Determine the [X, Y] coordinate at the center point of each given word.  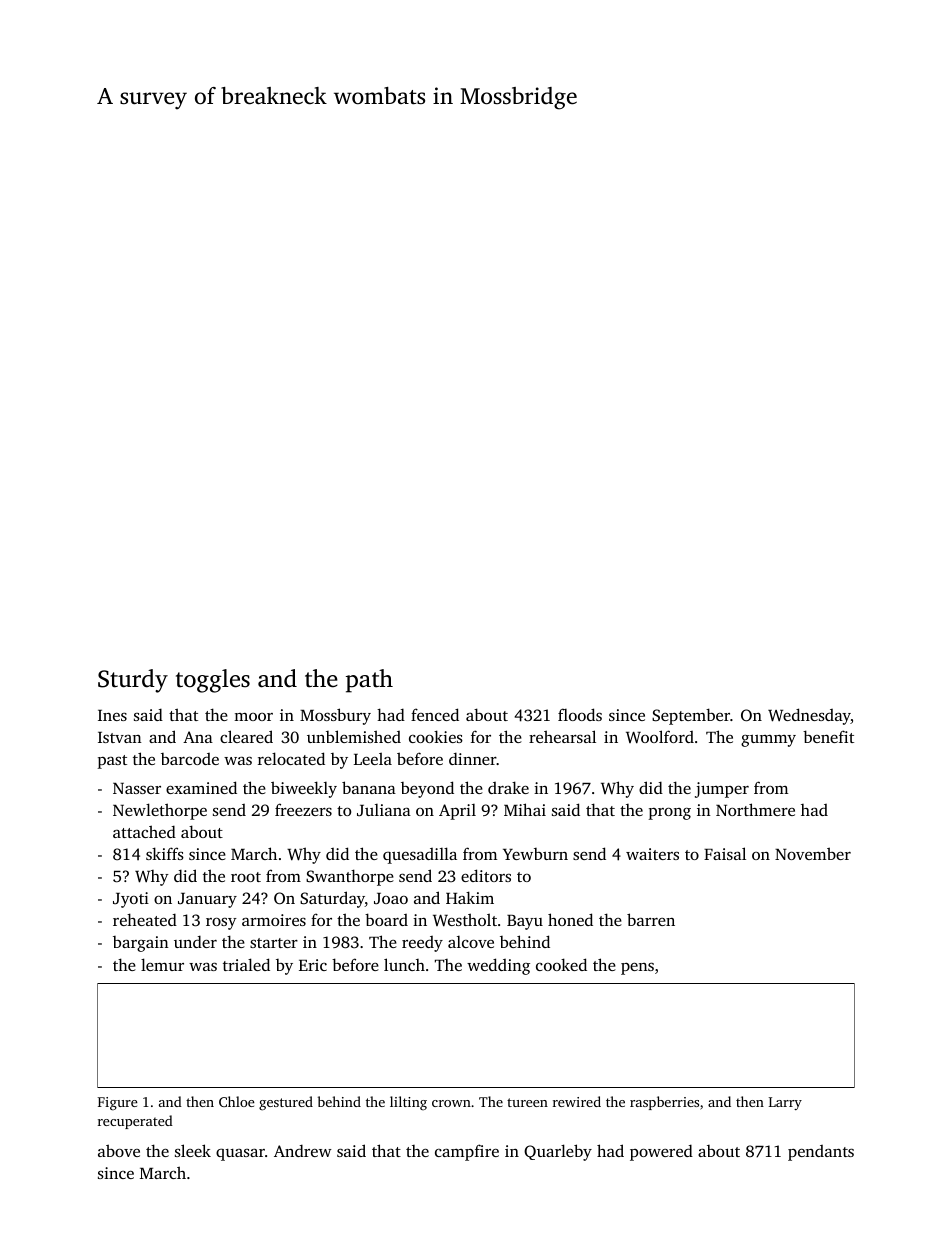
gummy [768, 741]
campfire [467, 1152]
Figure [117, 1104]
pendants [821, 1153]
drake [508, 787]
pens [637, 968]
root [246, 877]
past [112, 762]
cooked [561, 964]
